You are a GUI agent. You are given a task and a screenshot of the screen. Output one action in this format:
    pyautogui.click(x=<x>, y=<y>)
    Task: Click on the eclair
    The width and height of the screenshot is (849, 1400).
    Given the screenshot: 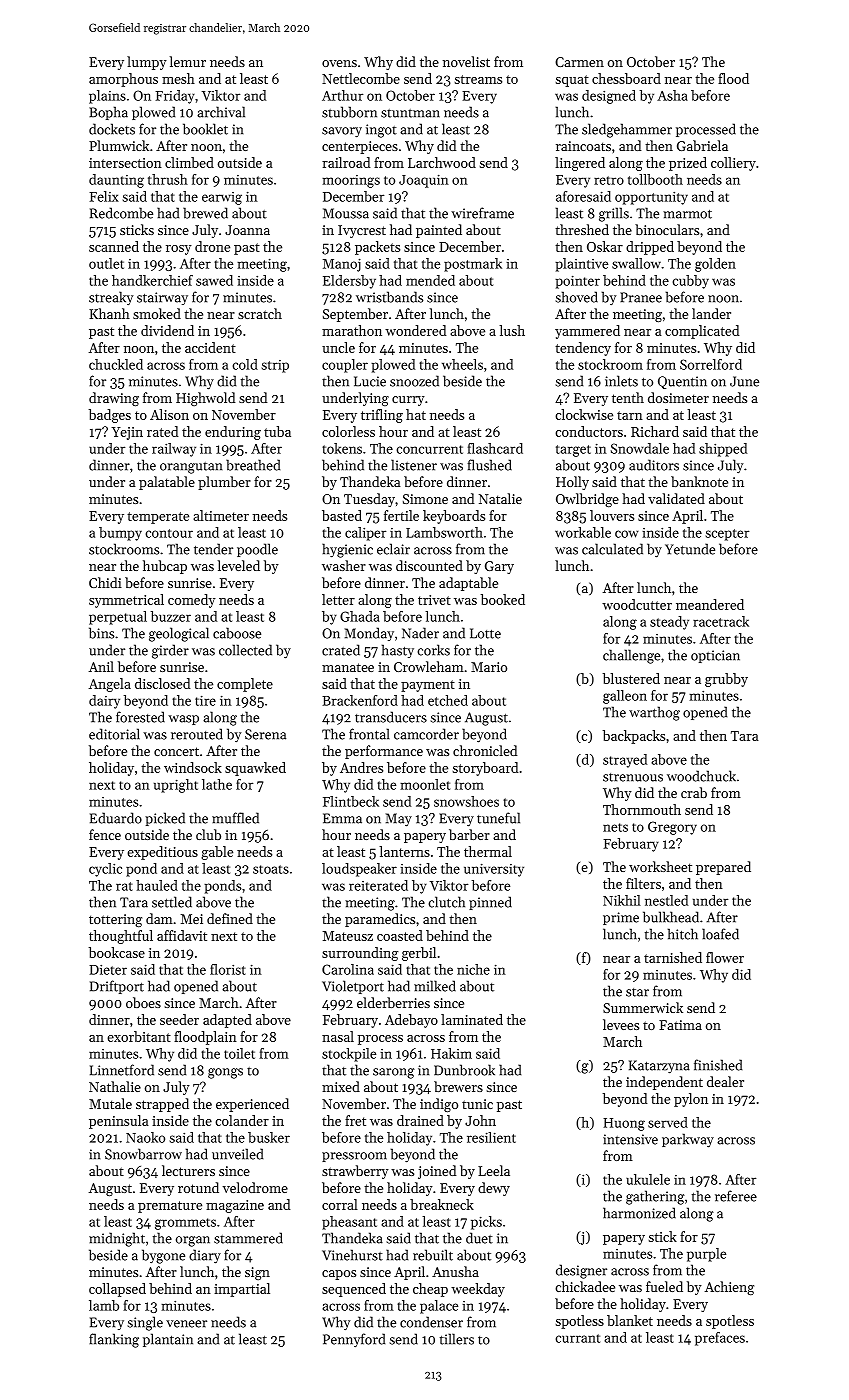 What is the action you would take?
    pyautogui.click(x=393, y=549)
